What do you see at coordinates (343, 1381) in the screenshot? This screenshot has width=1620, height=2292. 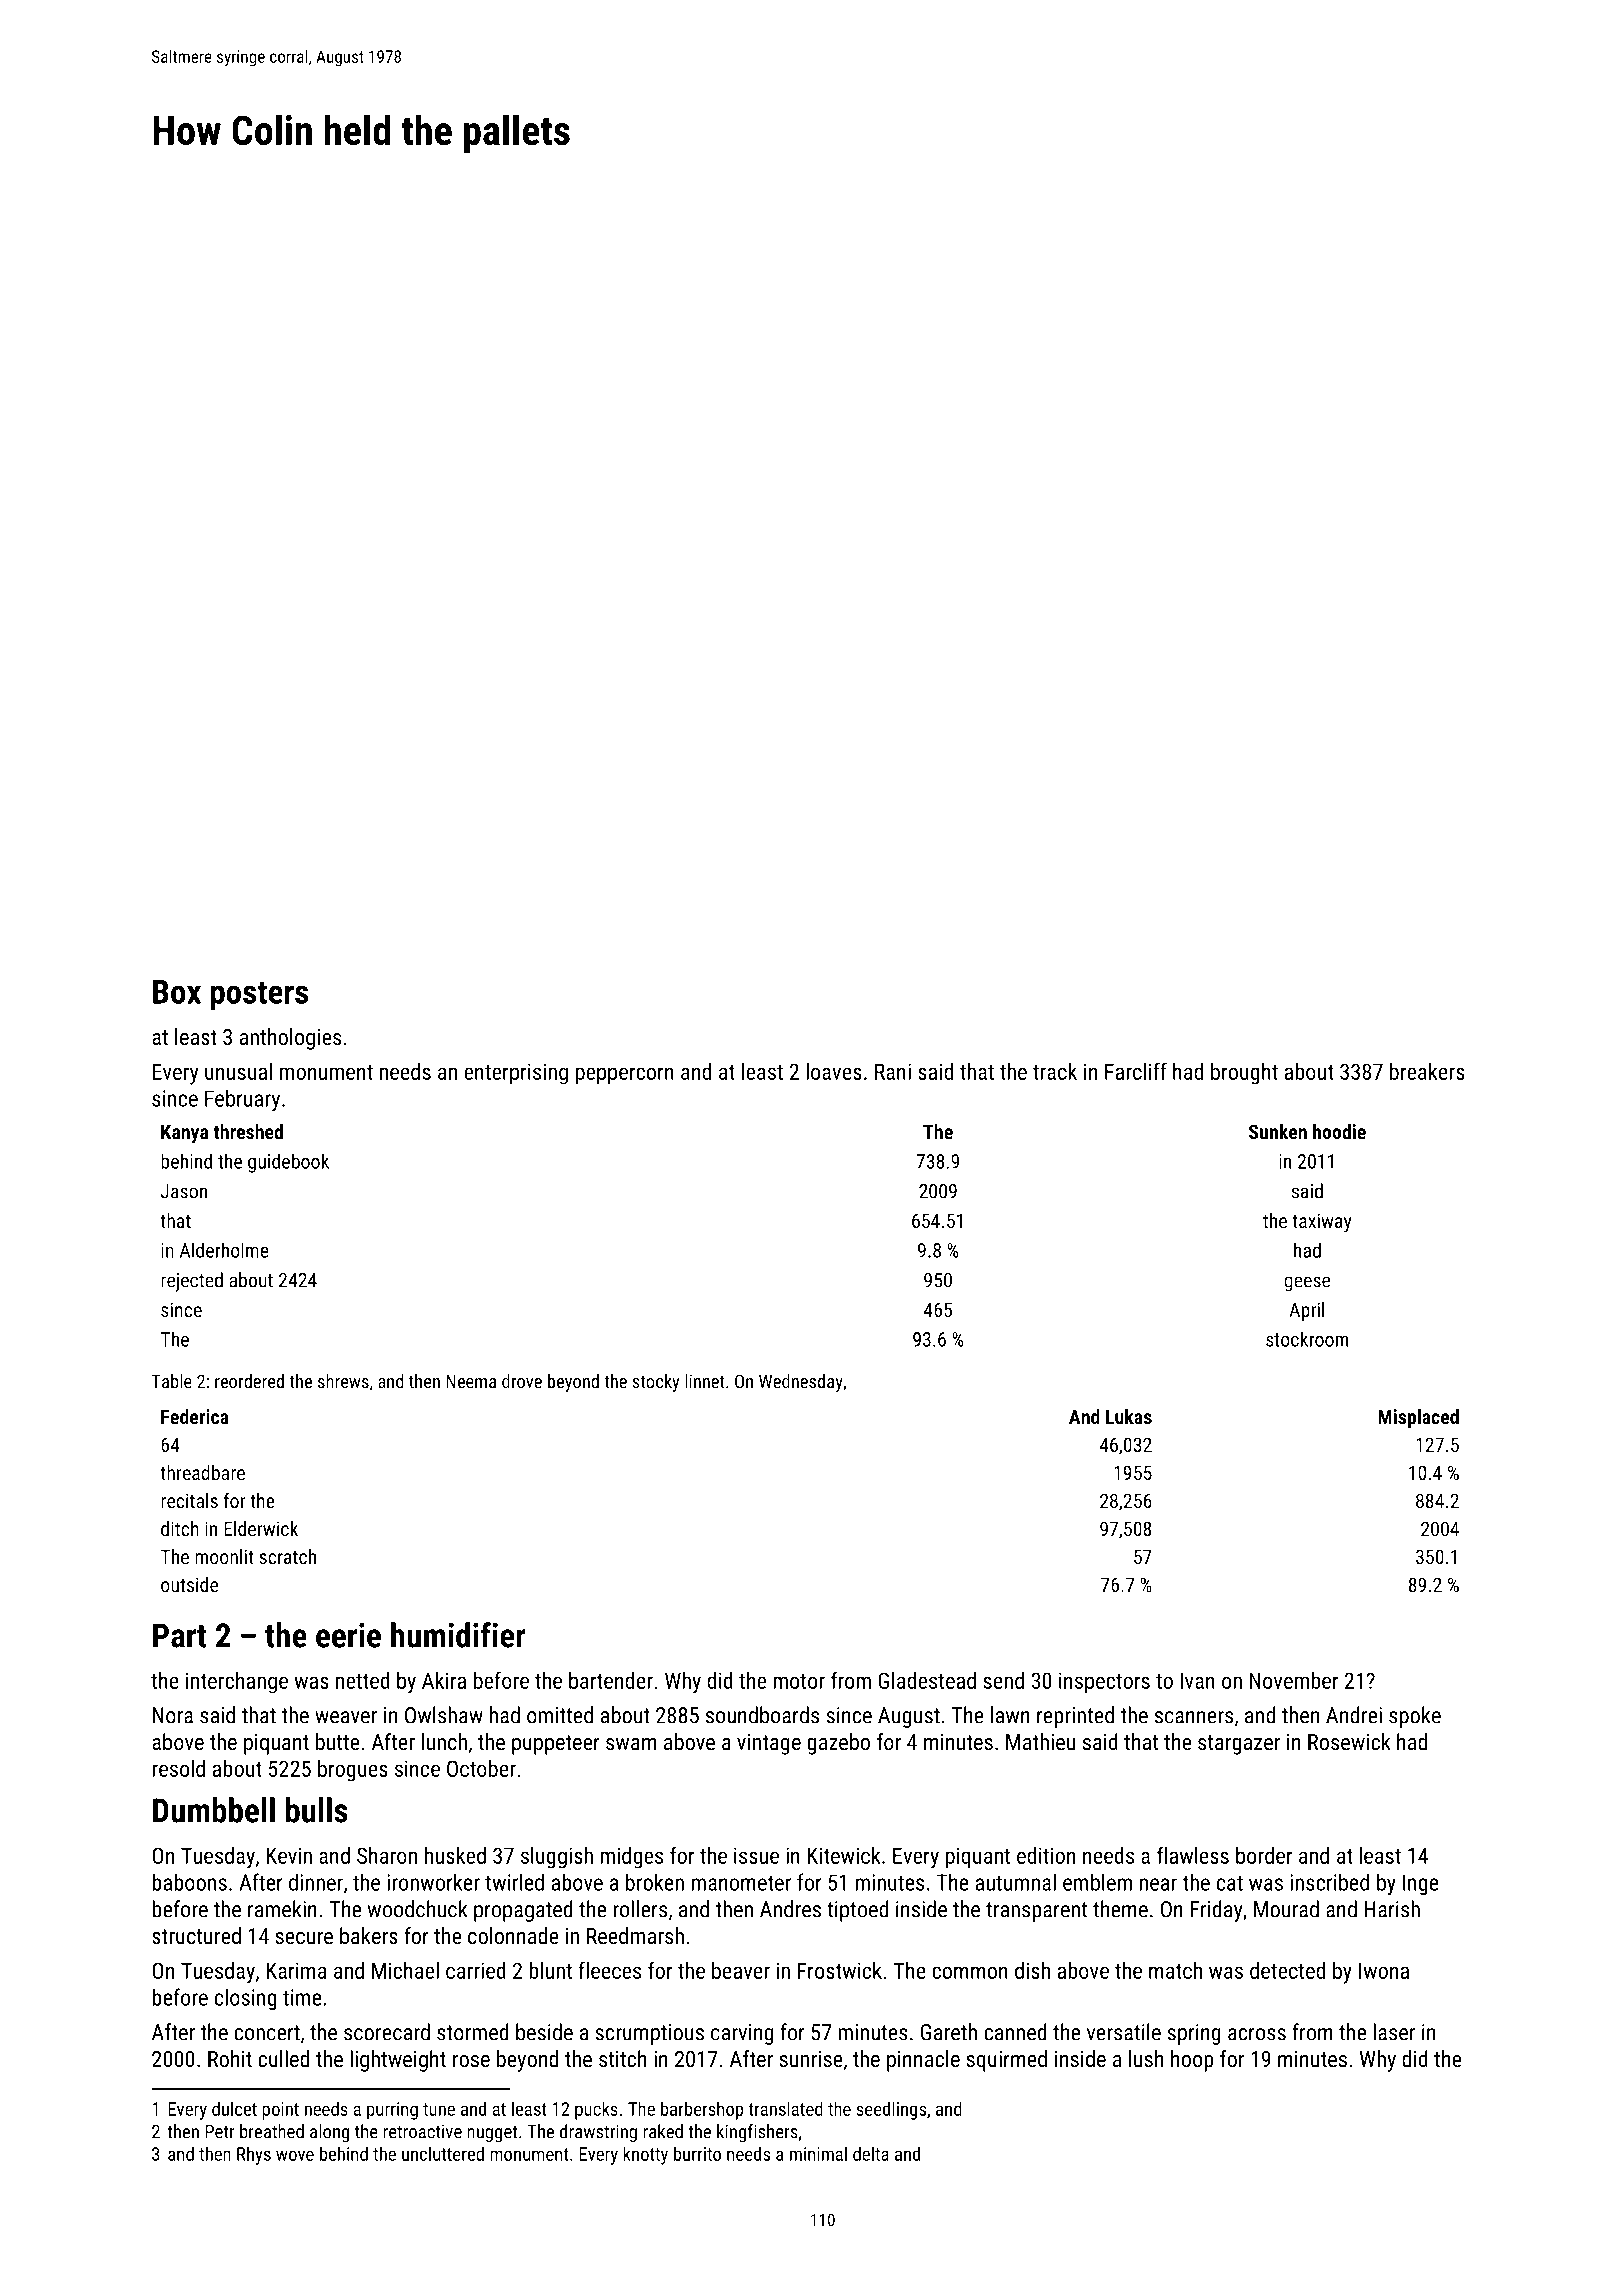 I see `shrews` at bounding box center [343, 1381].
